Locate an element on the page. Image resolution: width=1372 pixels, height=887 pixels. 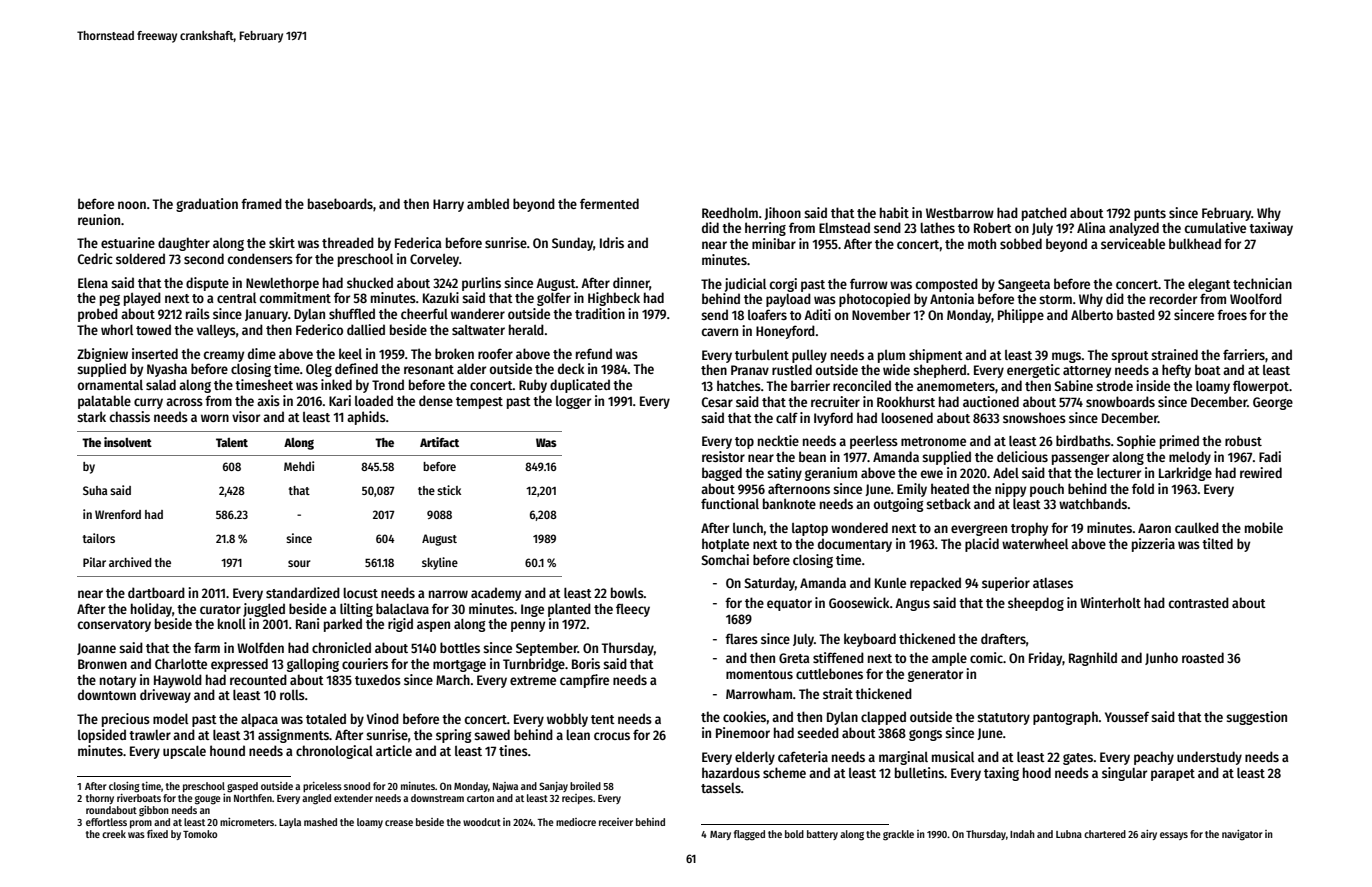
Bronwen is located at coordinates (102, 664).
